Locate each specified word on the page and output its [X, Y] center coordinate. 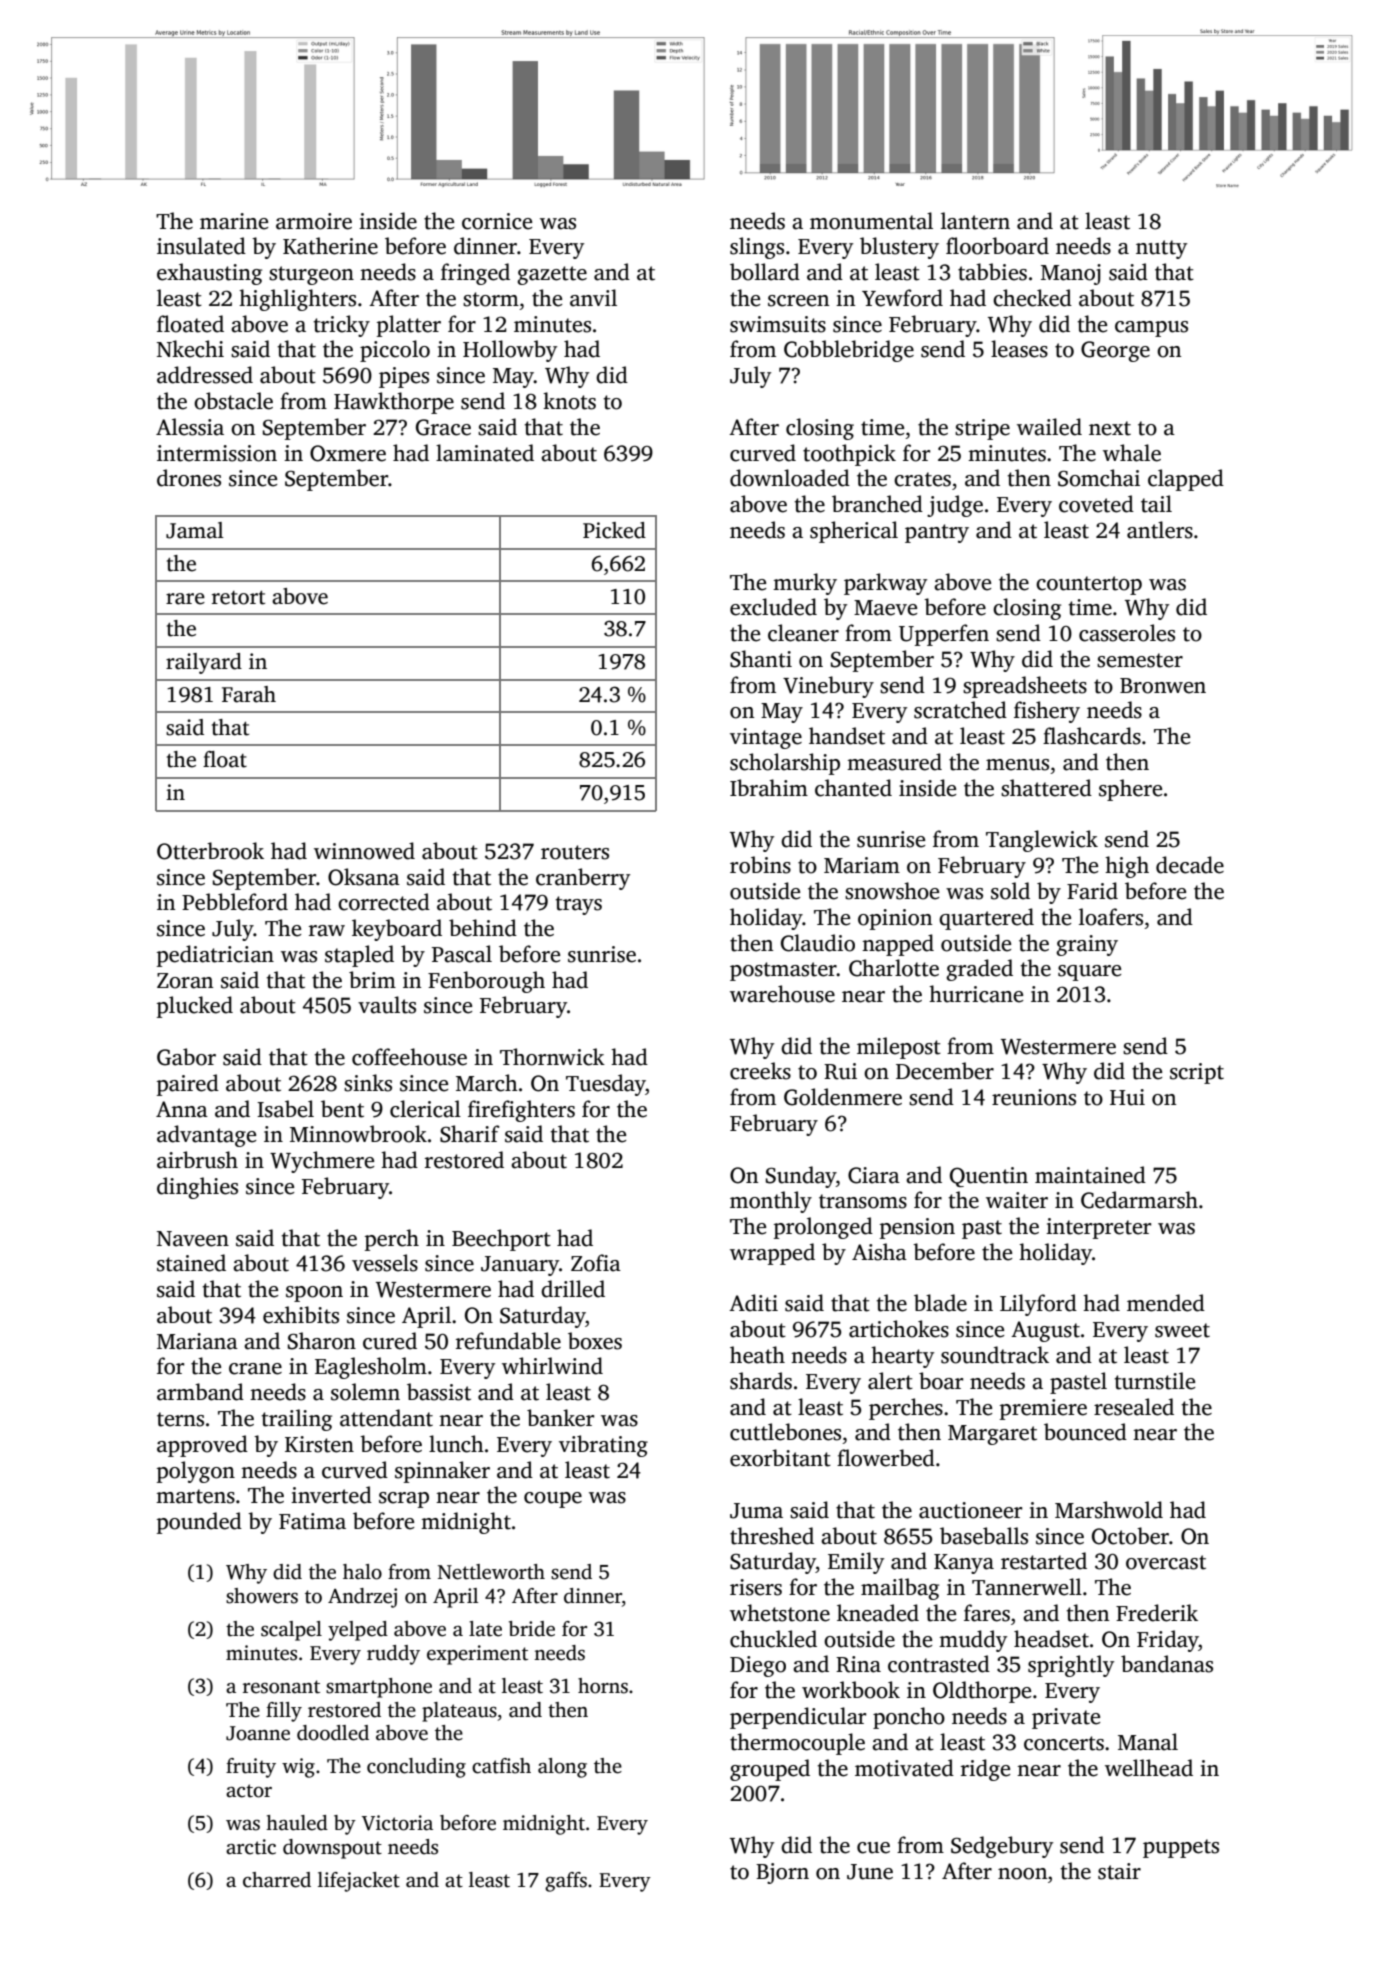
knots [569, 401]
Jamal [195, 530]
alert [890, 1381]
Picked [614, 530]
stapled [359, 956]
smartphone [379, 1688]
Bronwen [1163, 686]
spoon [314, 1294]
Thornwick [552, 1057]
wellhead [1149, 1768]
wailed [1049, 427]
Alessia [190, 427]
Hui [1127, 1097]
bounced [1085, 1432]
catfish [501, 1766]
